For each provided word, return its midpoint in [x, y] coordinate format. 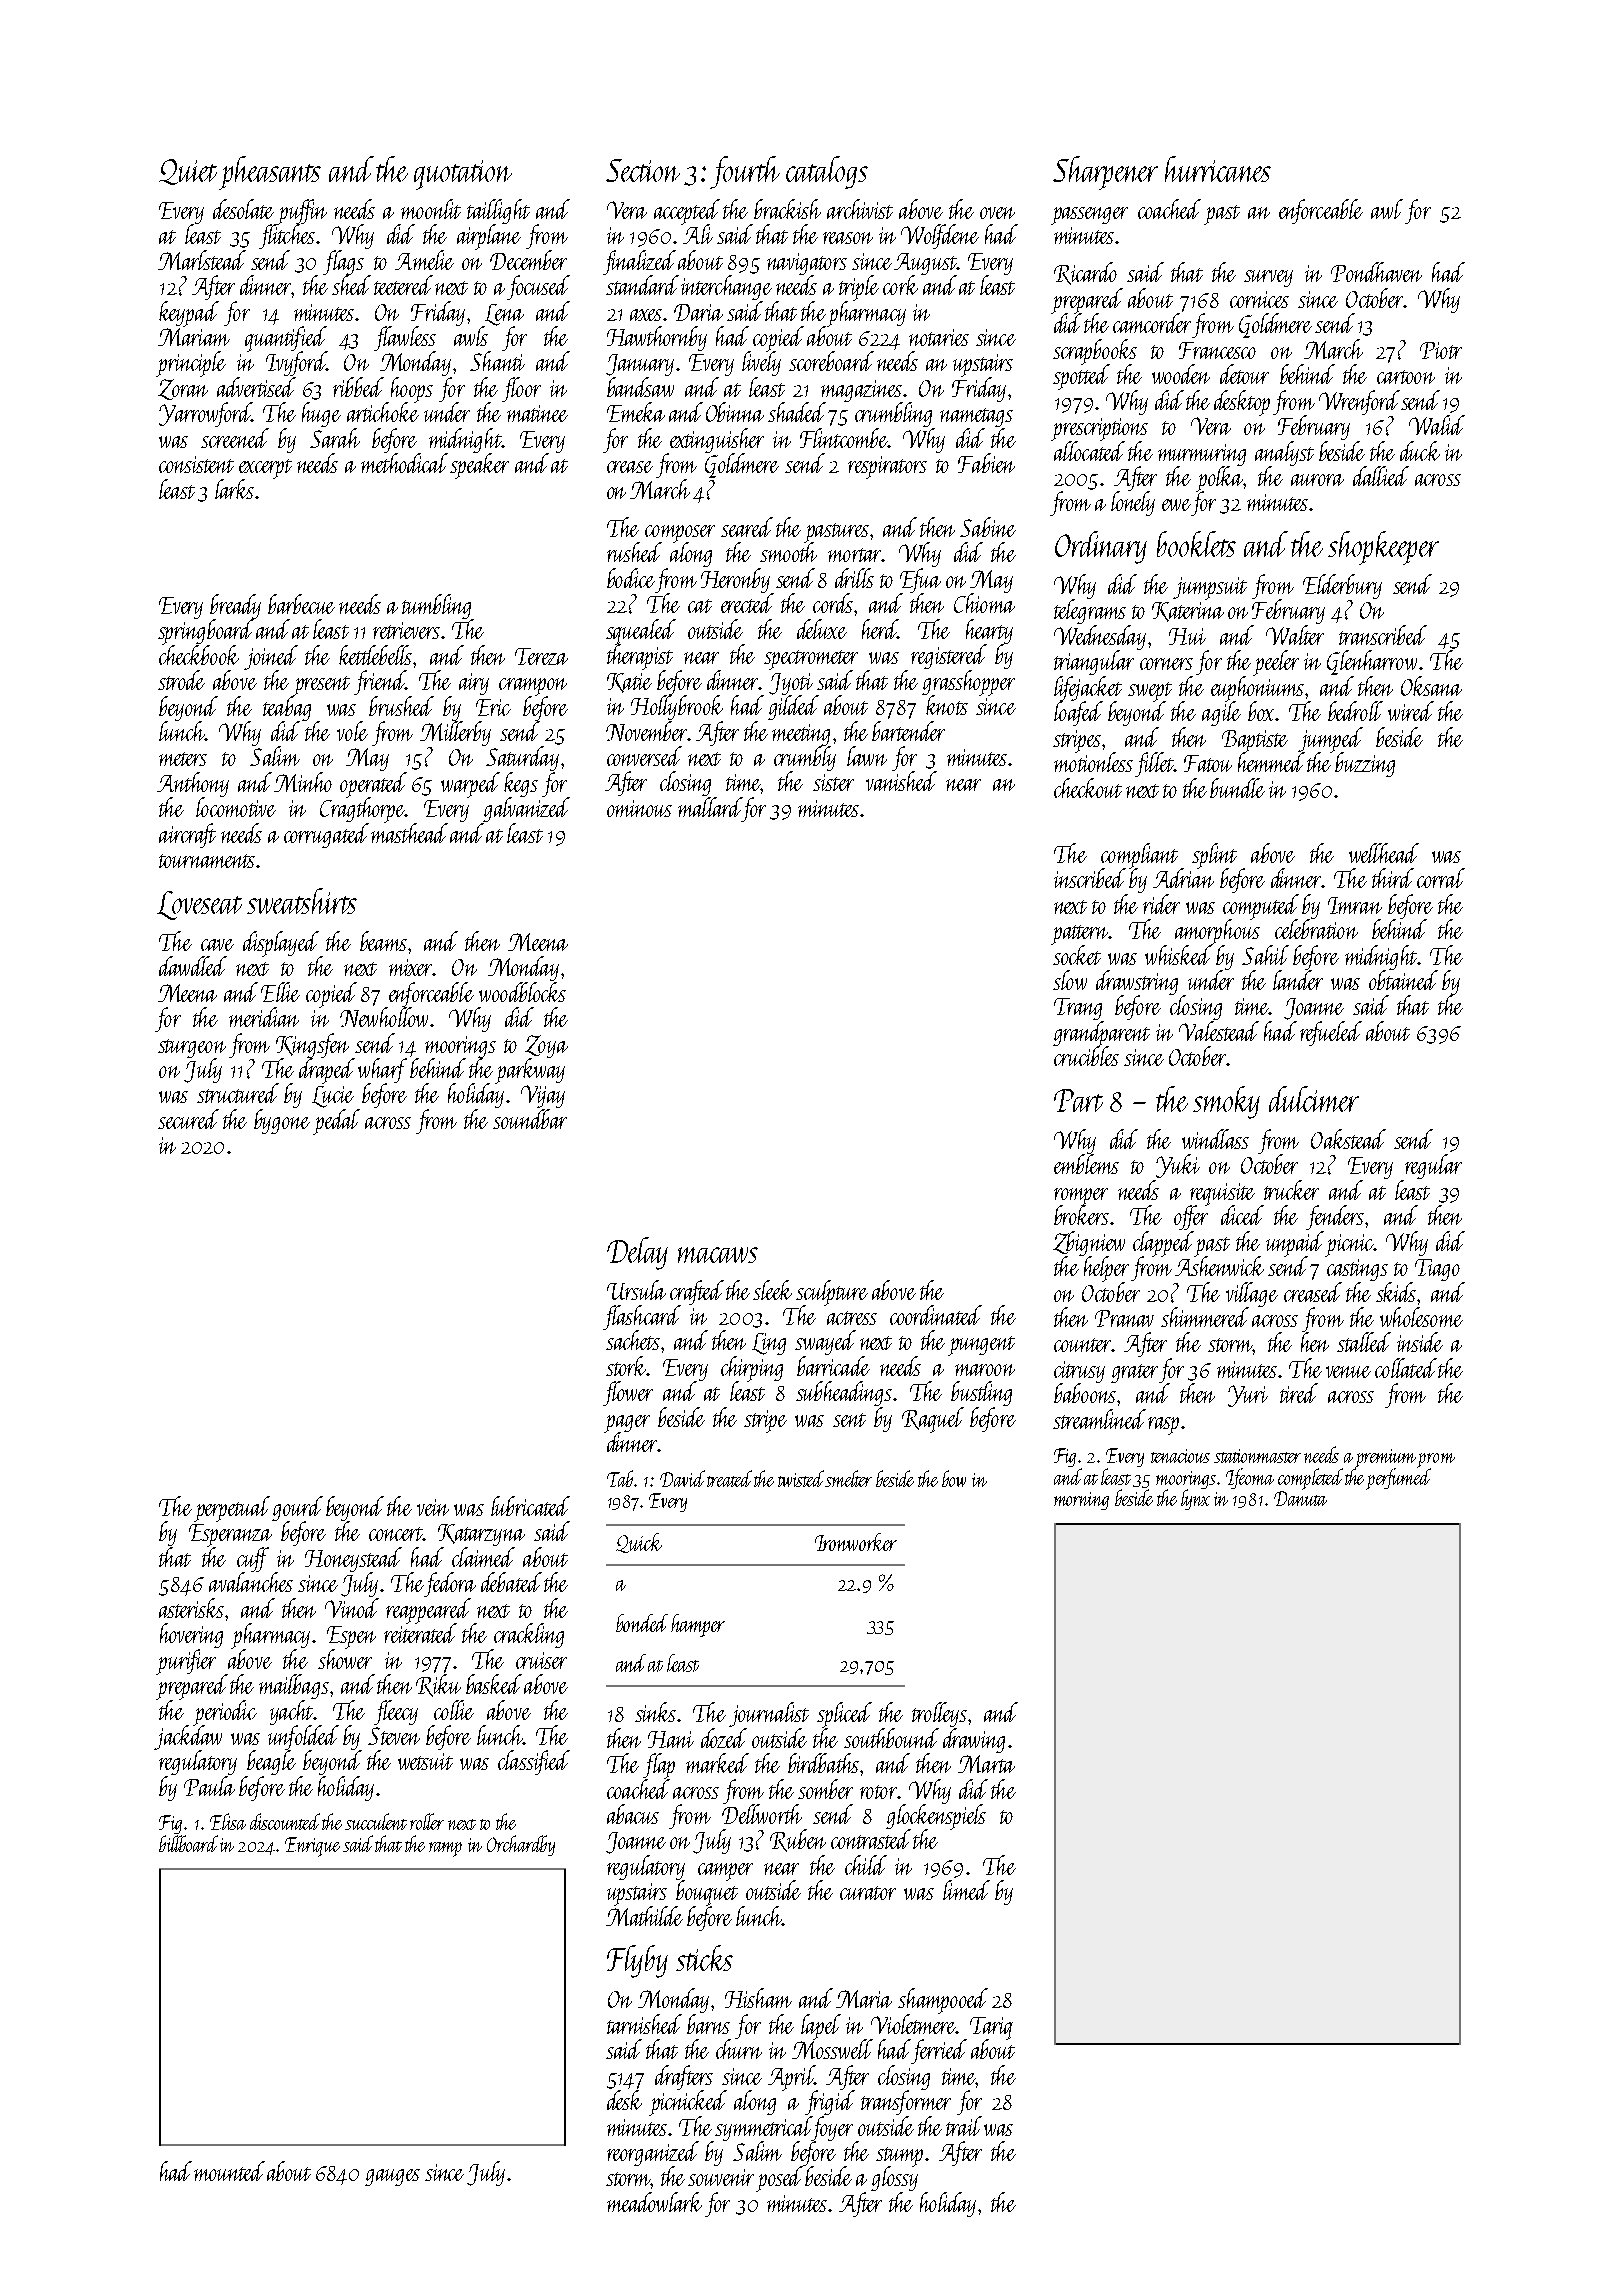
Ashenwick [1219, 1266]
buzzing [1365, 765]
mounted [229, 2171]
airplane [489, 237]
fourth [745, 172]
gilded [793, 707]
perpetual [232, 1509]
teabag [287, 708]
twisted [801, 1478]
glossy [894, 2179]
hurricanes [1218, 169]
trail [964, 2126]
